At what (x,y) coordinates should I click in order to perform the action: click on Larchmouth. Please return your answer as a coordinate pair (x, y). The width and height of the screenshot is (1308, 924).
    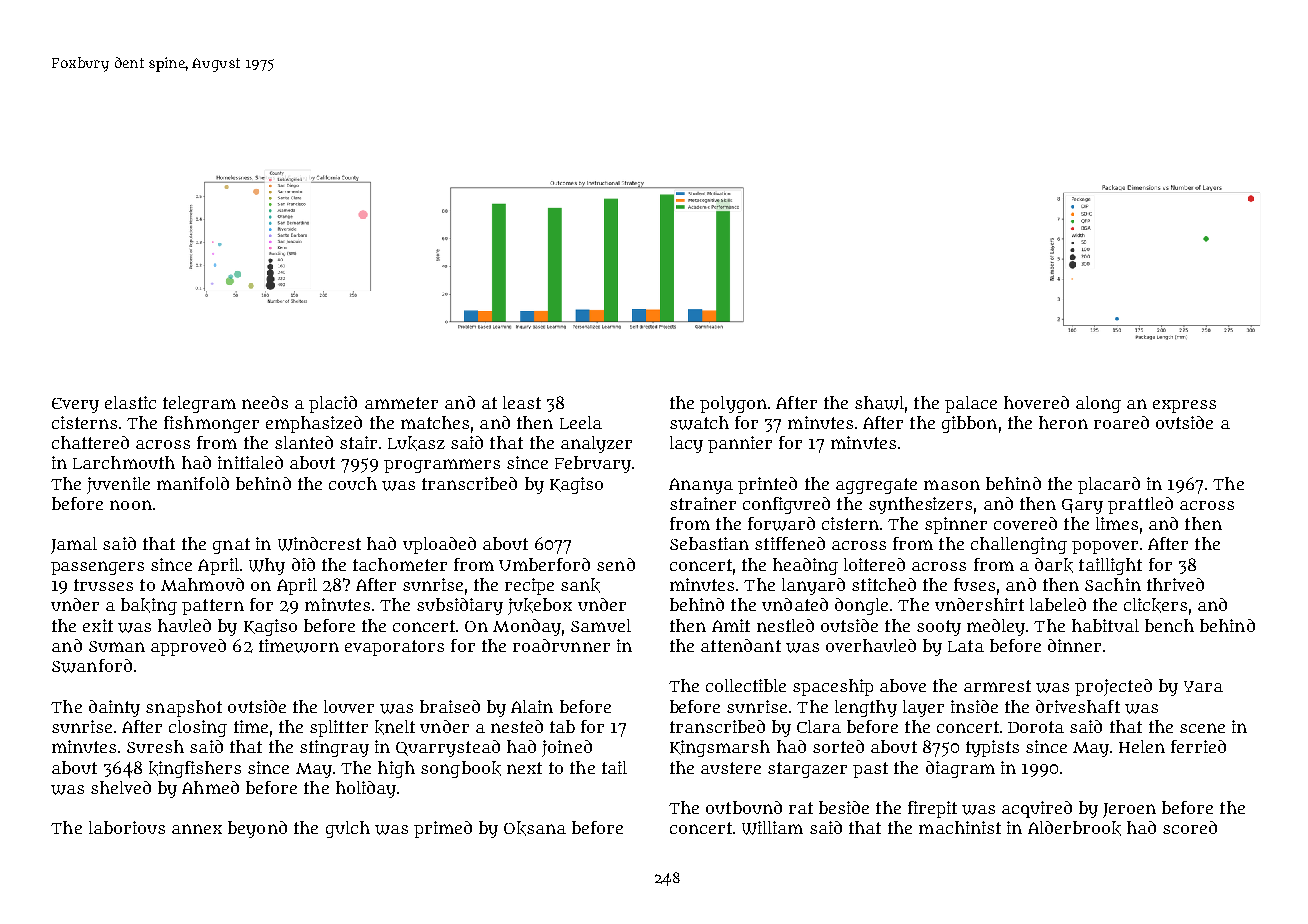
    Looking at the image, I should click on (124, 462).
